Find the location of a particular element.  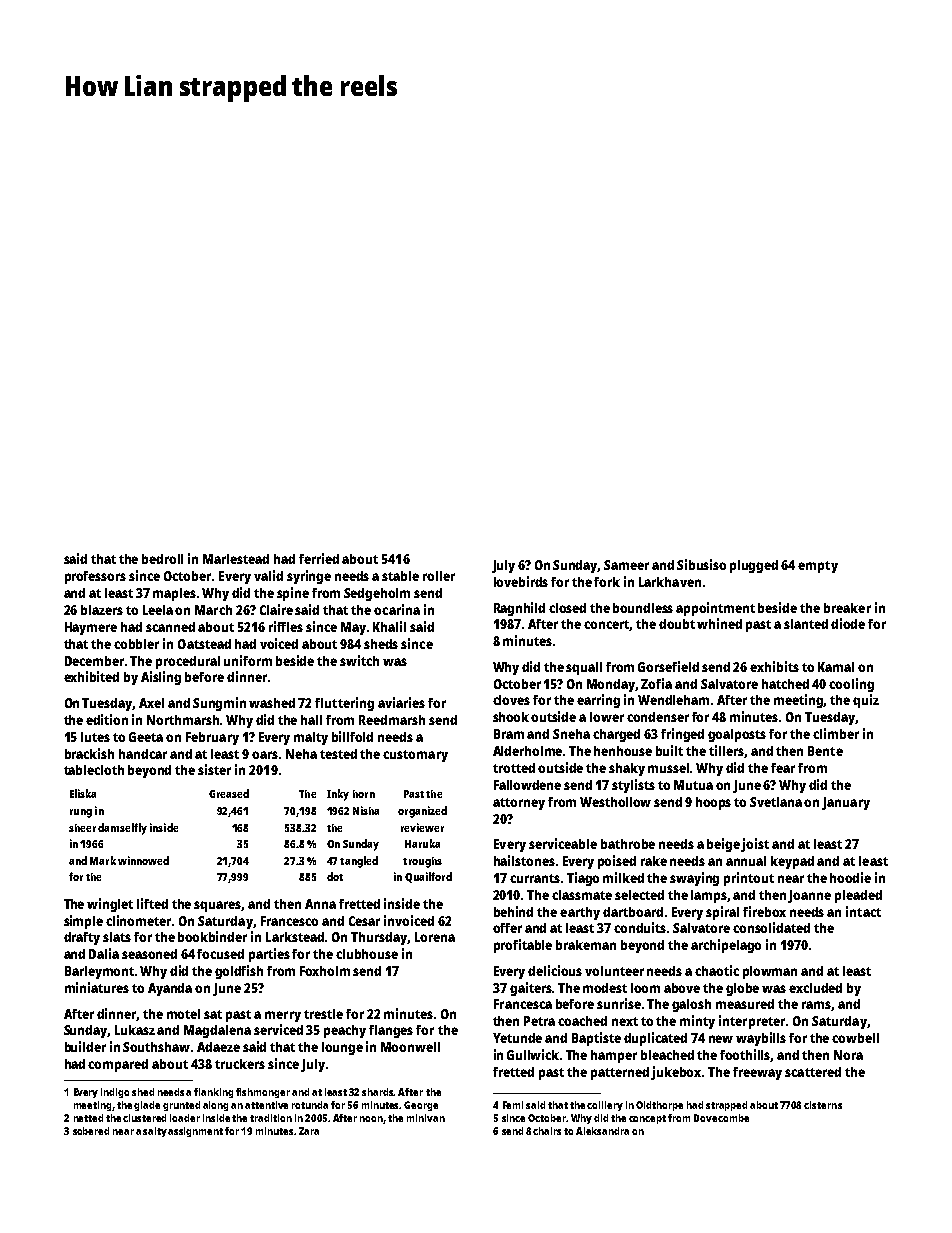

exhibited is located at coordinates (91, 676).
